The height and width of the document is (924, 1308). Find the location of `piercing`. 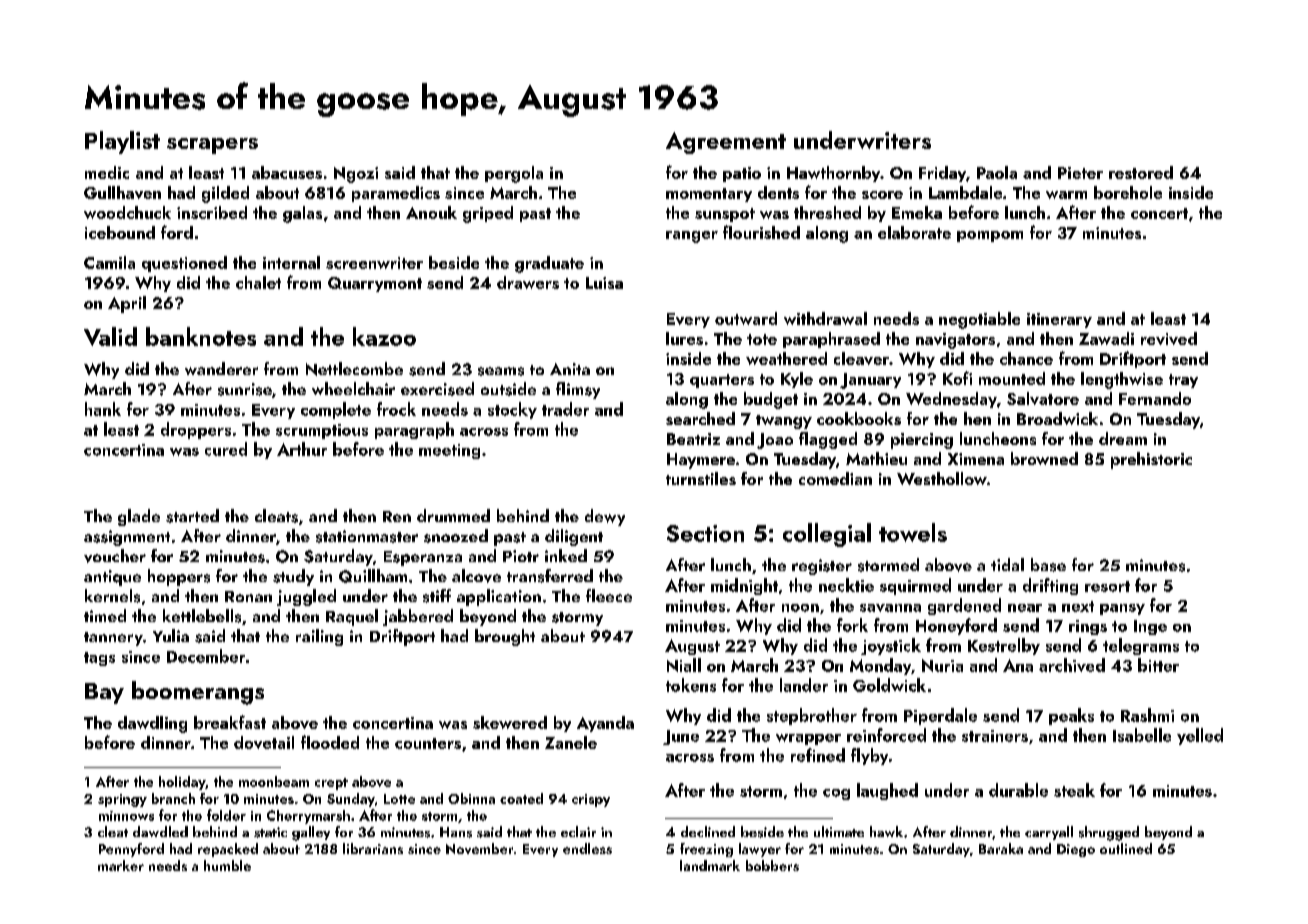

piercing is located at coordinates (922, 441).
